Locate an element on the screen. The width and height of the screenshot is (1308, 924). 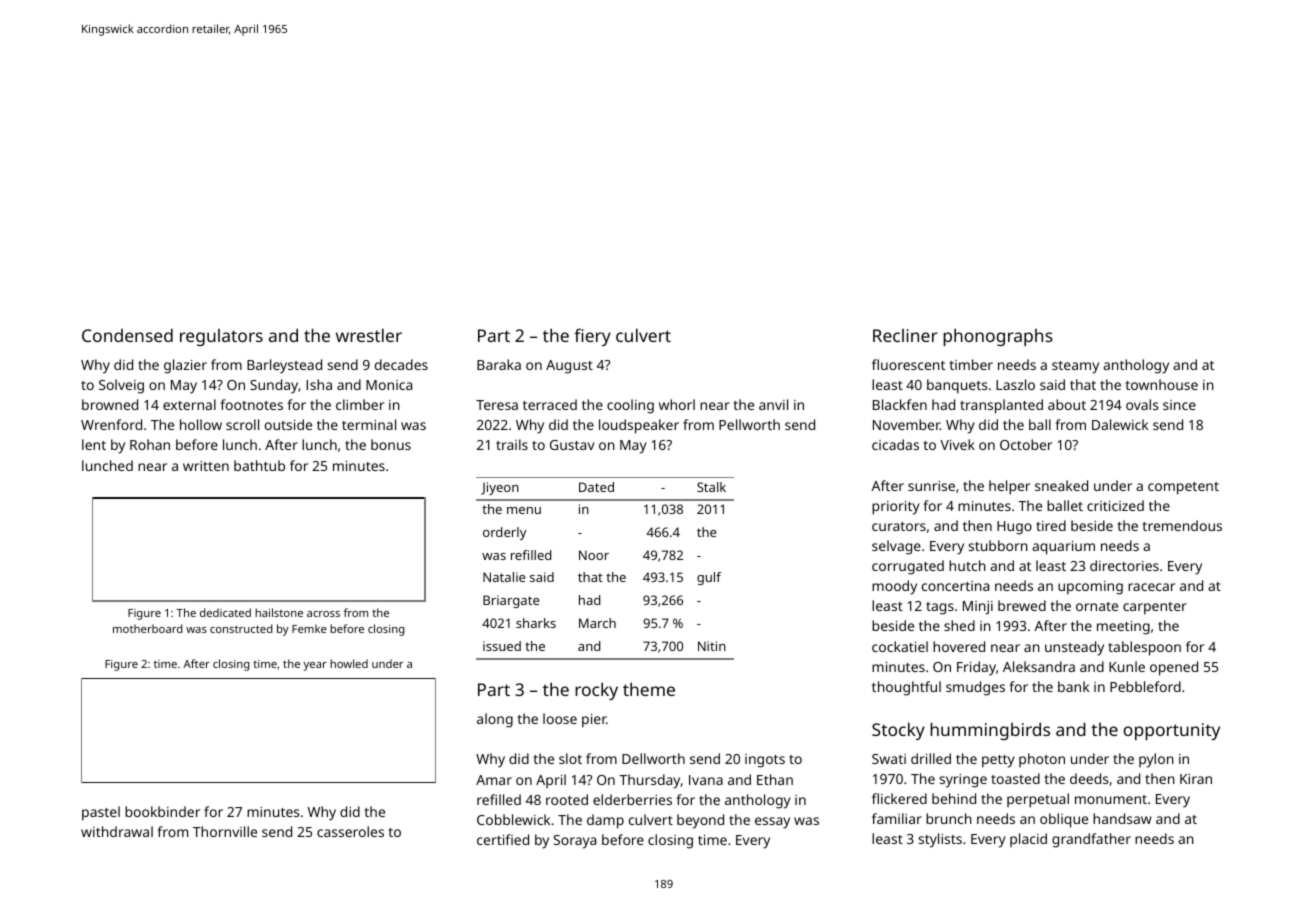
howled is located at coordinates (349, 663).
